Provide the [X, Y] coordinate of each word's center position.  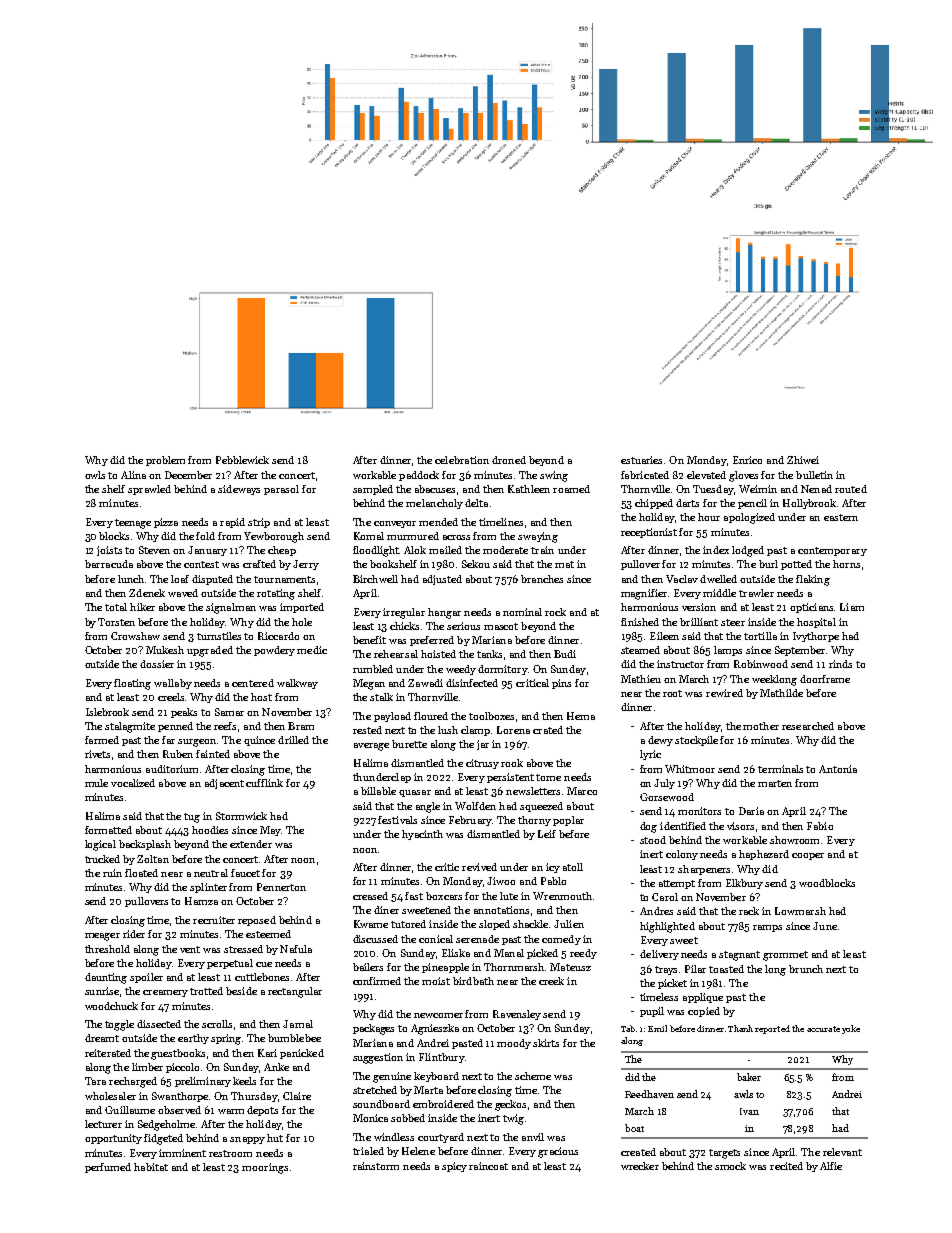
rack [749, 911]
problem [165, 461]
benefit [369, 640]
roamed [571, 489]
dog [648, 827]
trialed [368, 1151]
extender [251, 844]
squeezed [541, 807]
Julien [569, 924]
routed [851, 489]
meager [102, 937]
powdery [274, 651]
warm [231, 1111]
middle [719, 593]
